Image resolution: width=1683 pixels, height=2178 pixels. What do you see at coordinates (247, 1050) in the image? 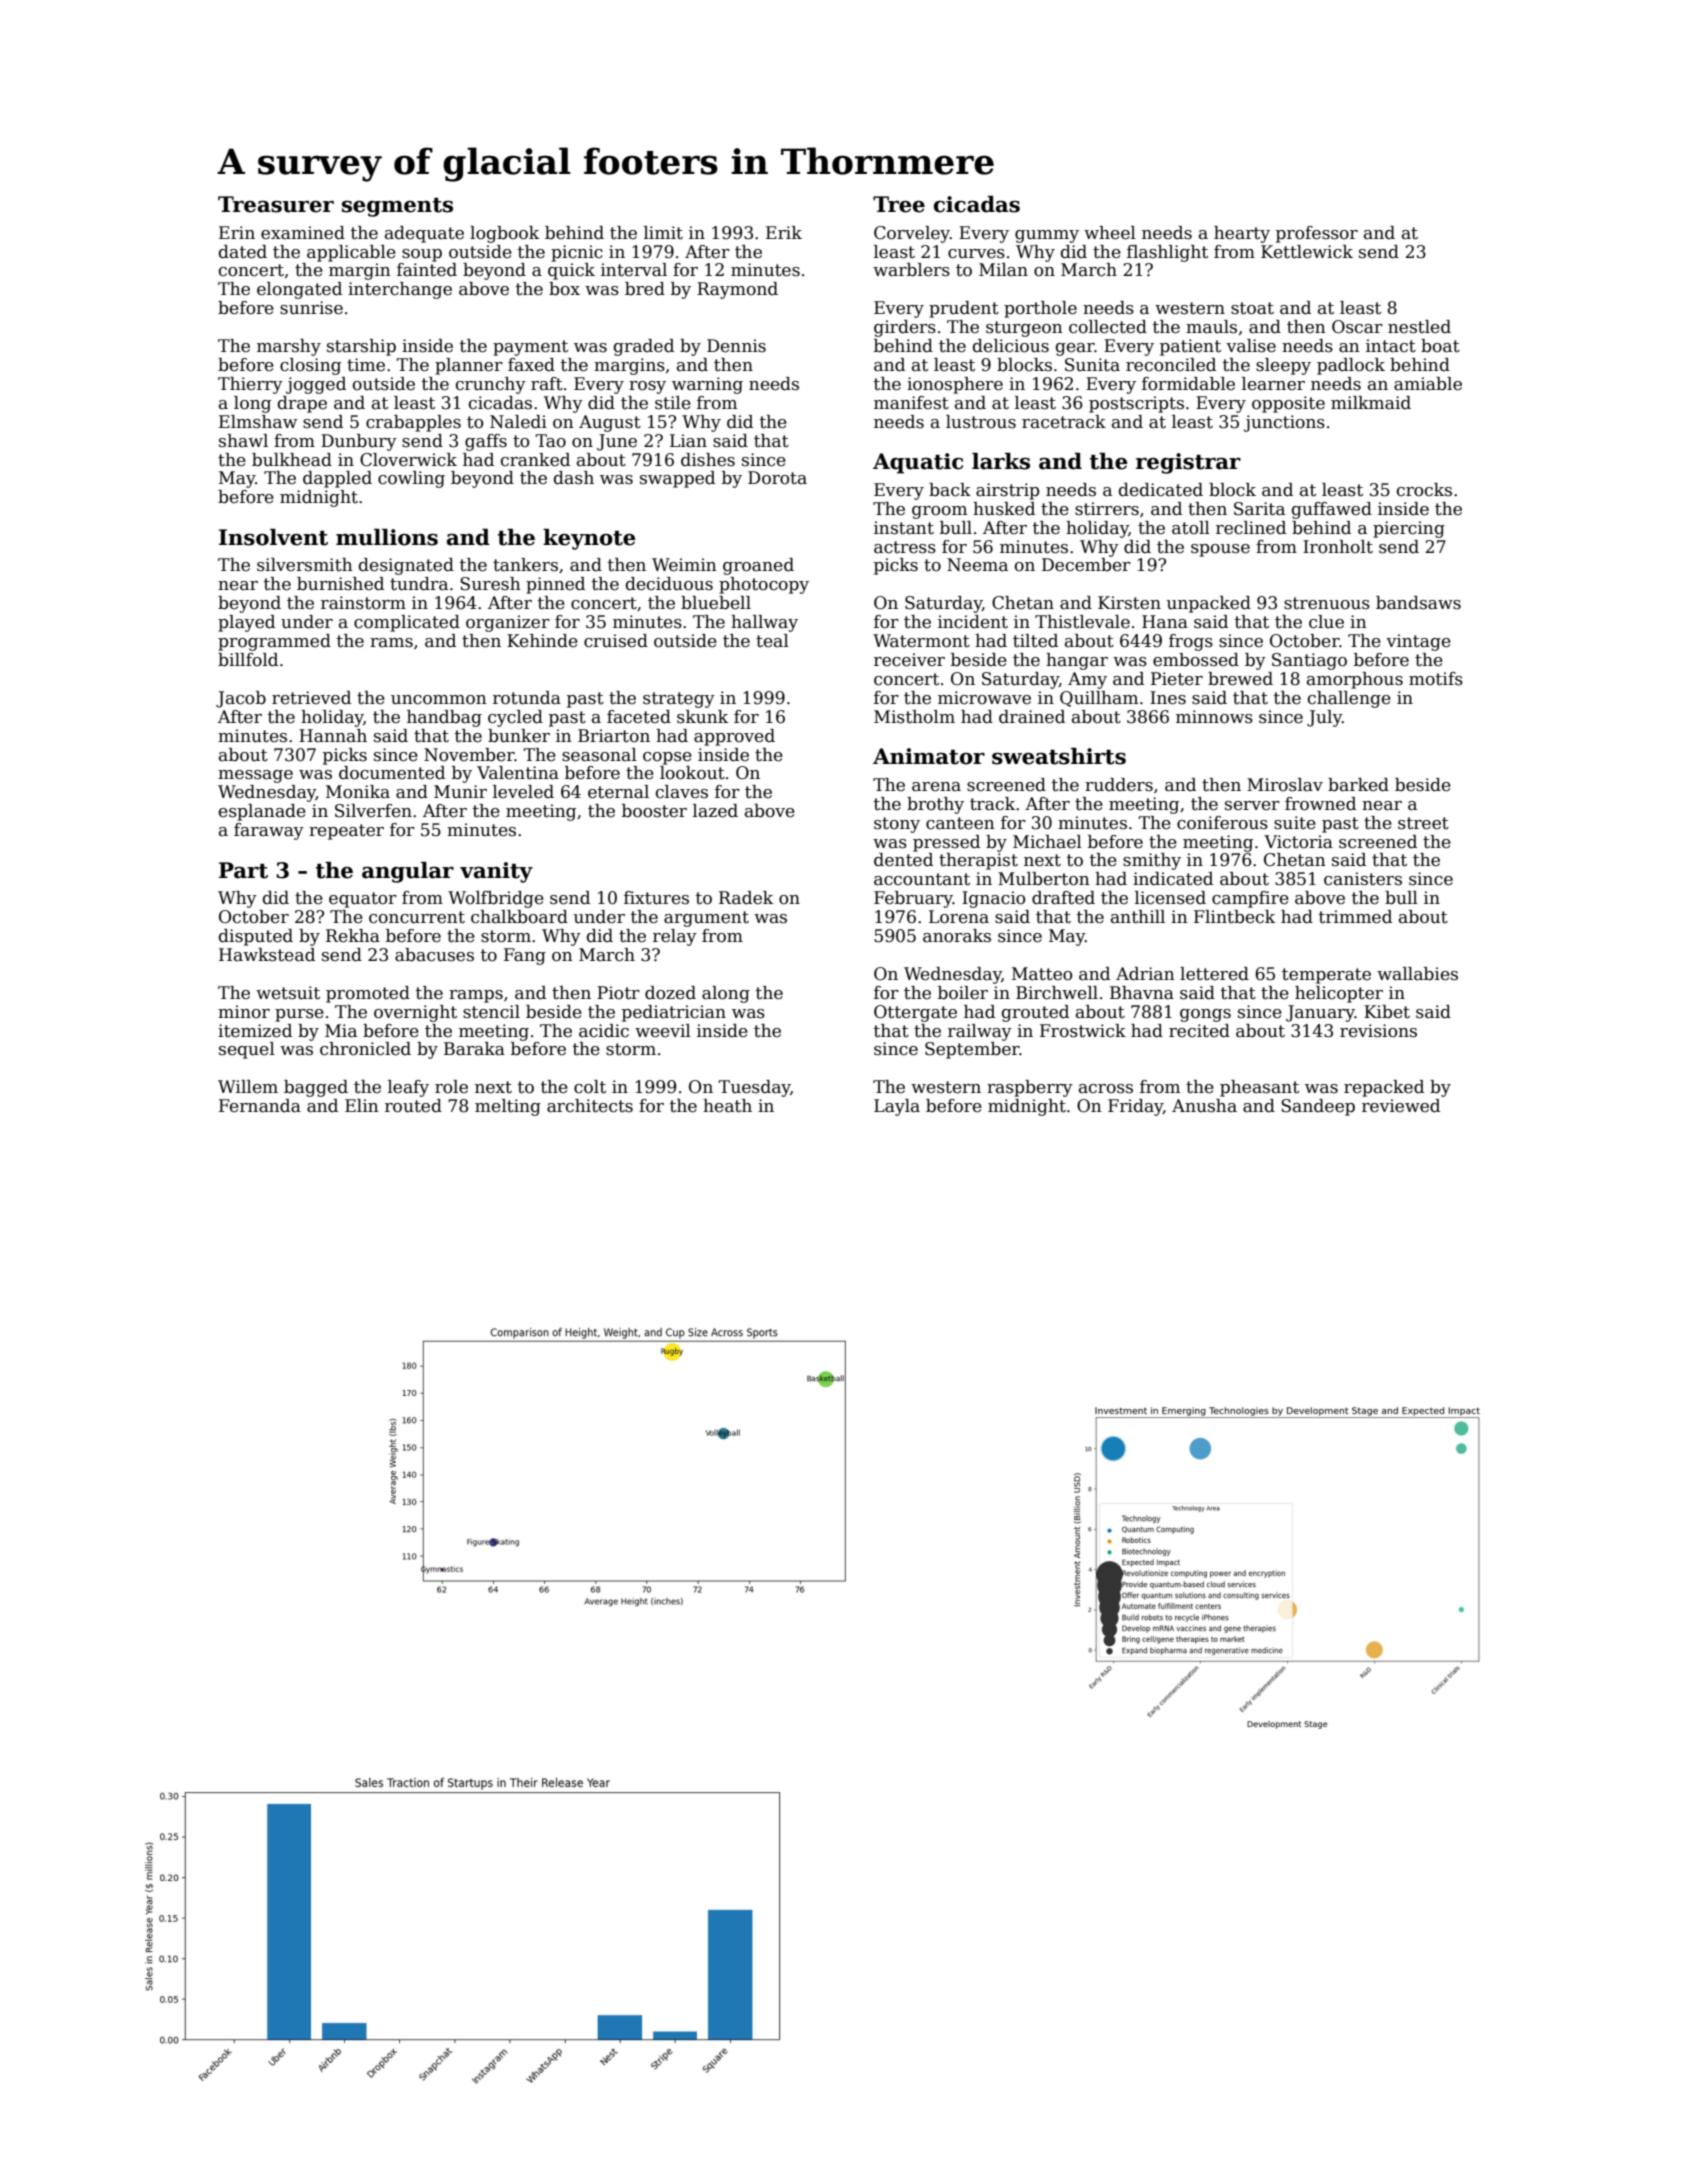
I see `sequel` at bounding box center [247, 1050].
